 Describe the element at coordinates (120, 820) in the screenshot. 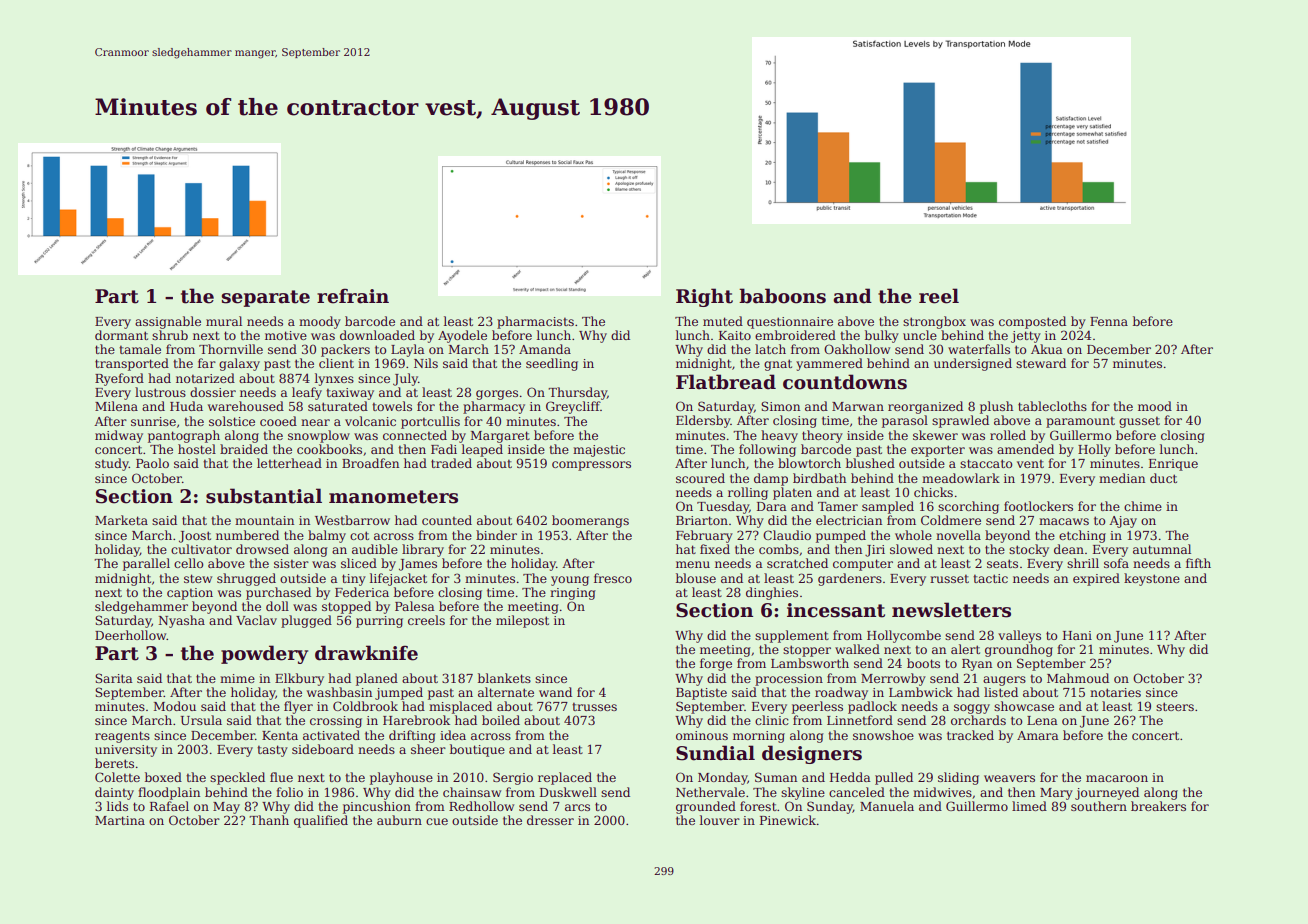

I see `Martina` at that location.
